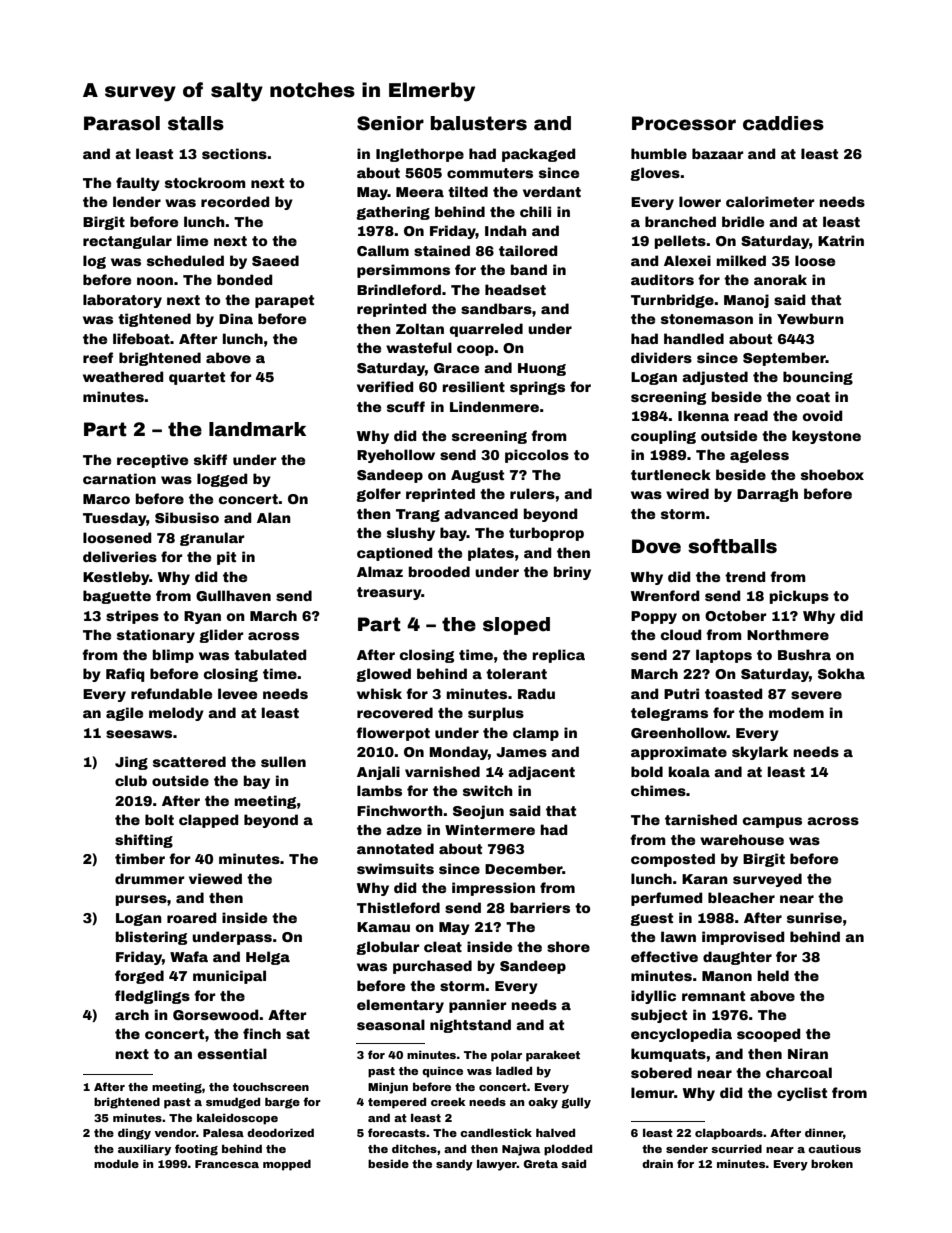 The image size is (952, 1233). I want to click on fledglings, so click(152, 997).
